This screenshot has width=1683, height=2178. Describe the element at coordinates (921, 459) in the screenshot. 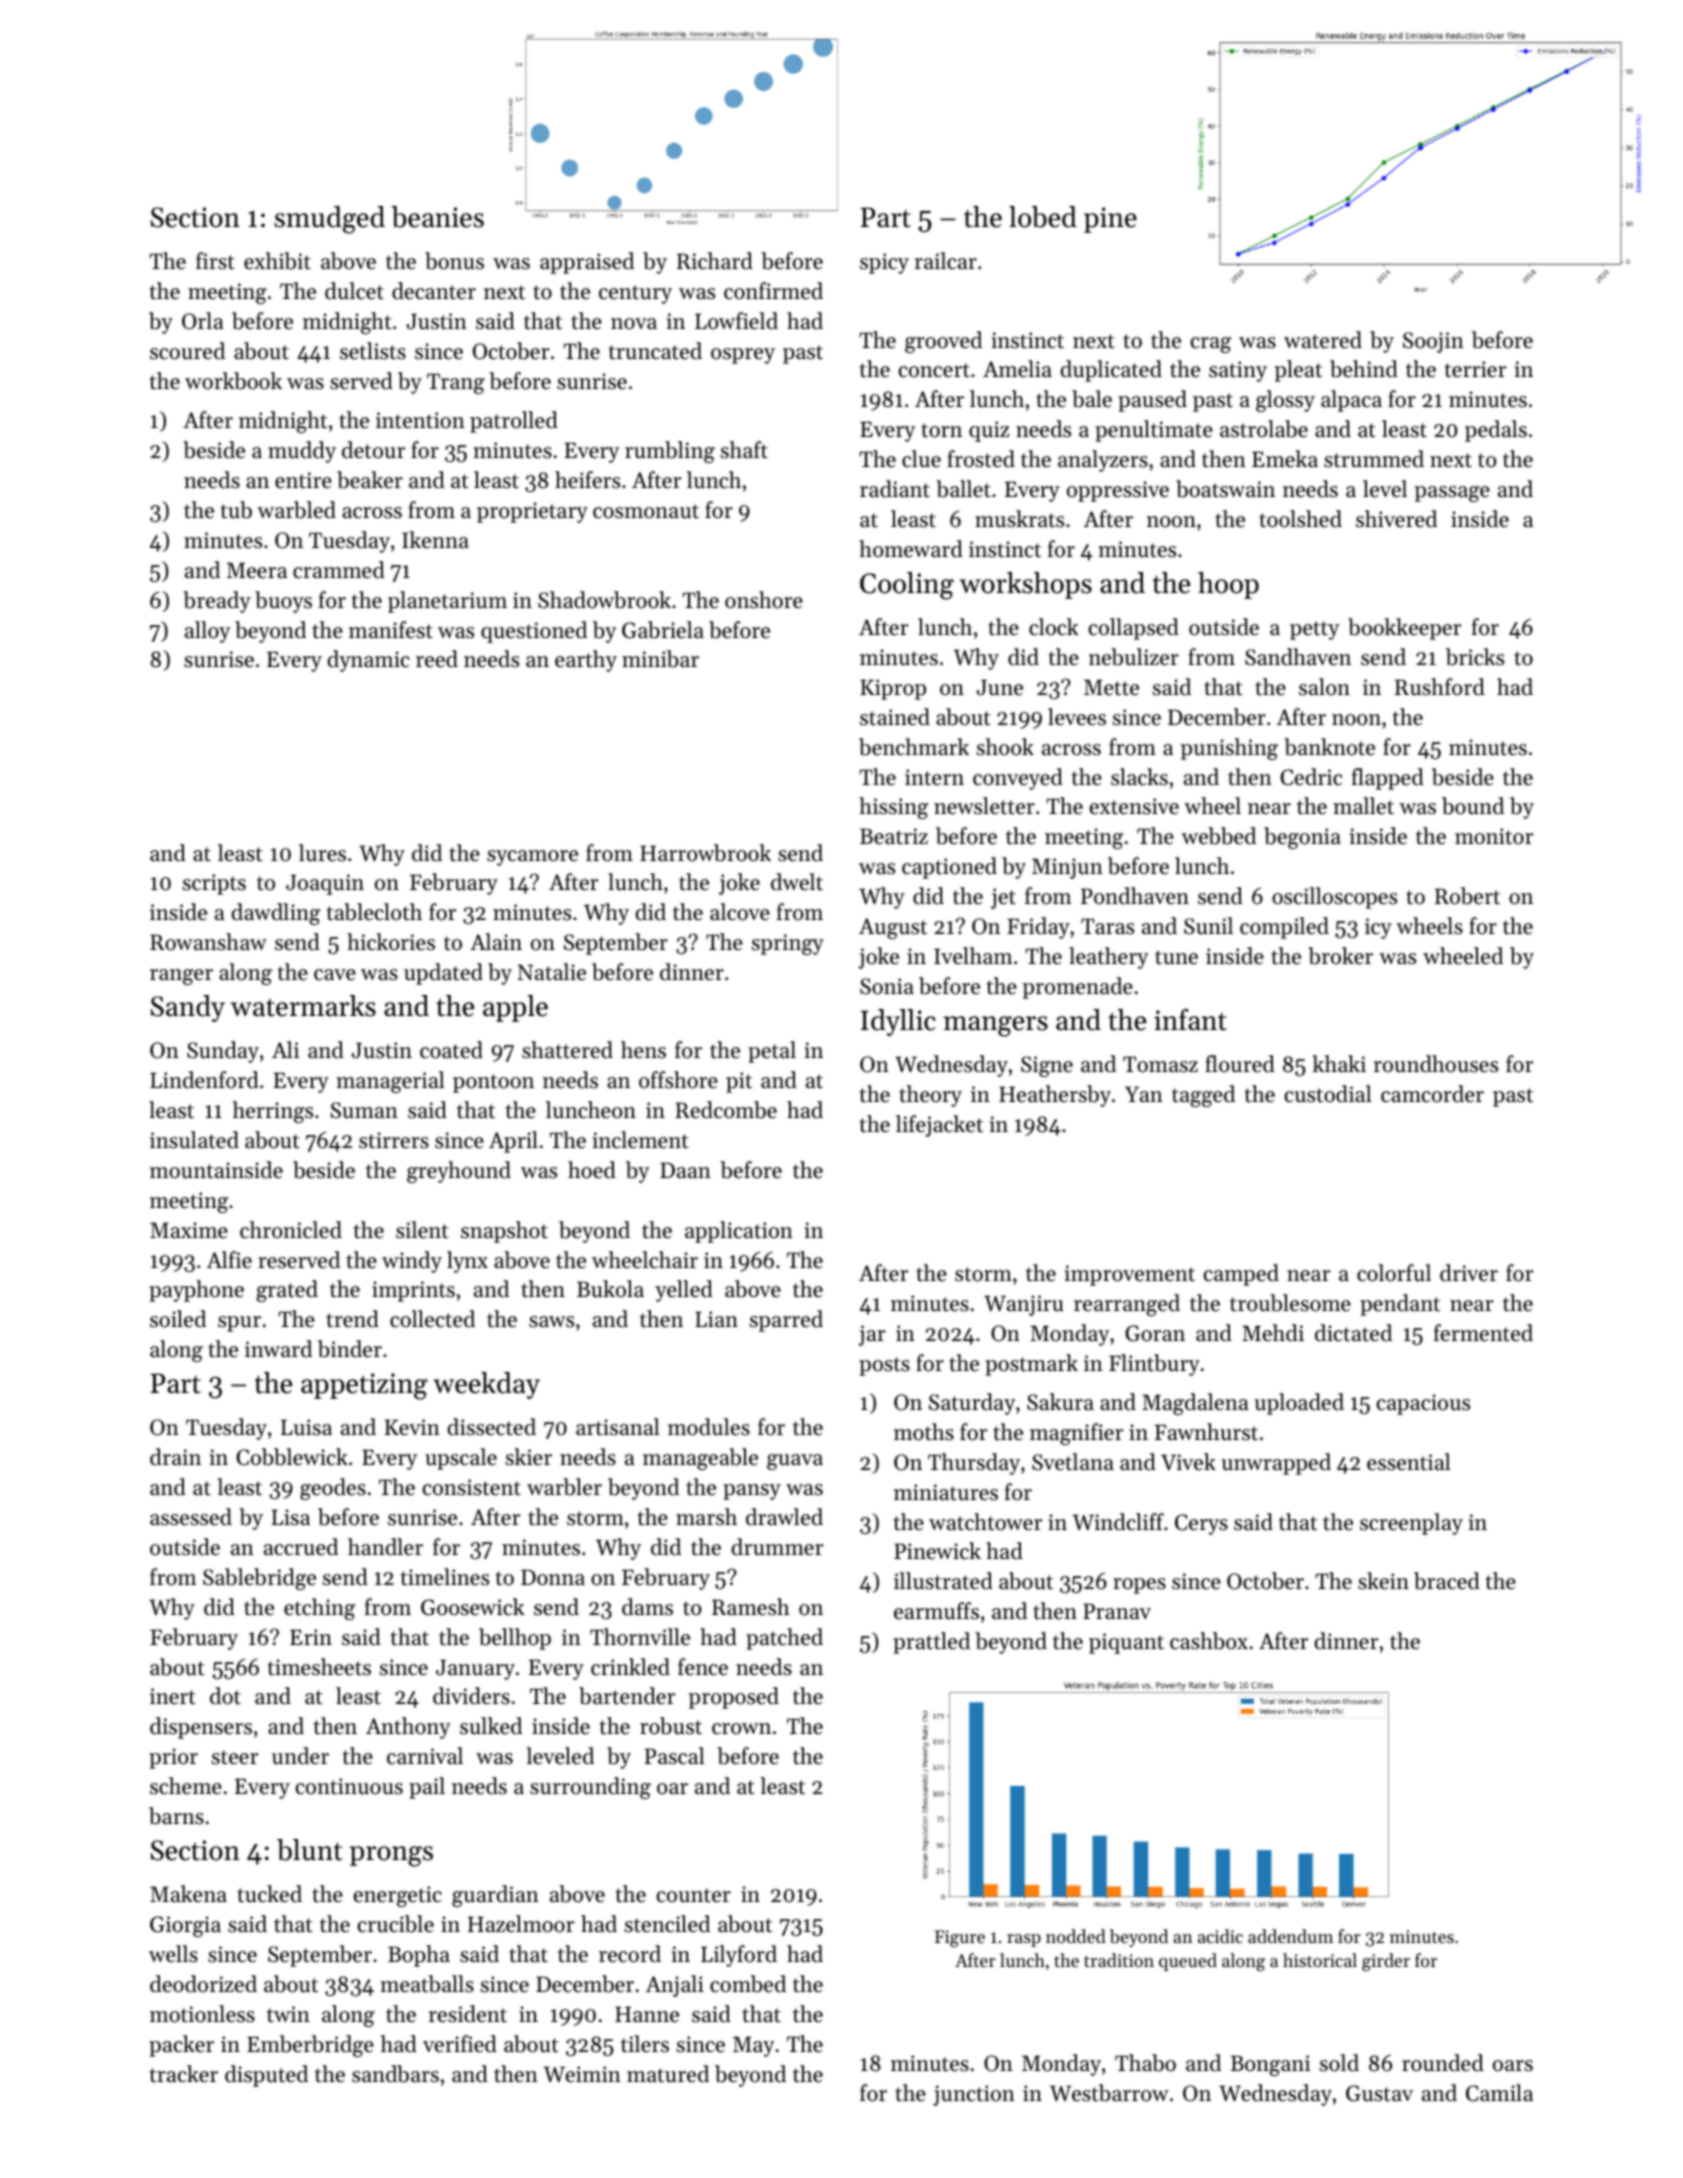

I see `clue` at that location.
